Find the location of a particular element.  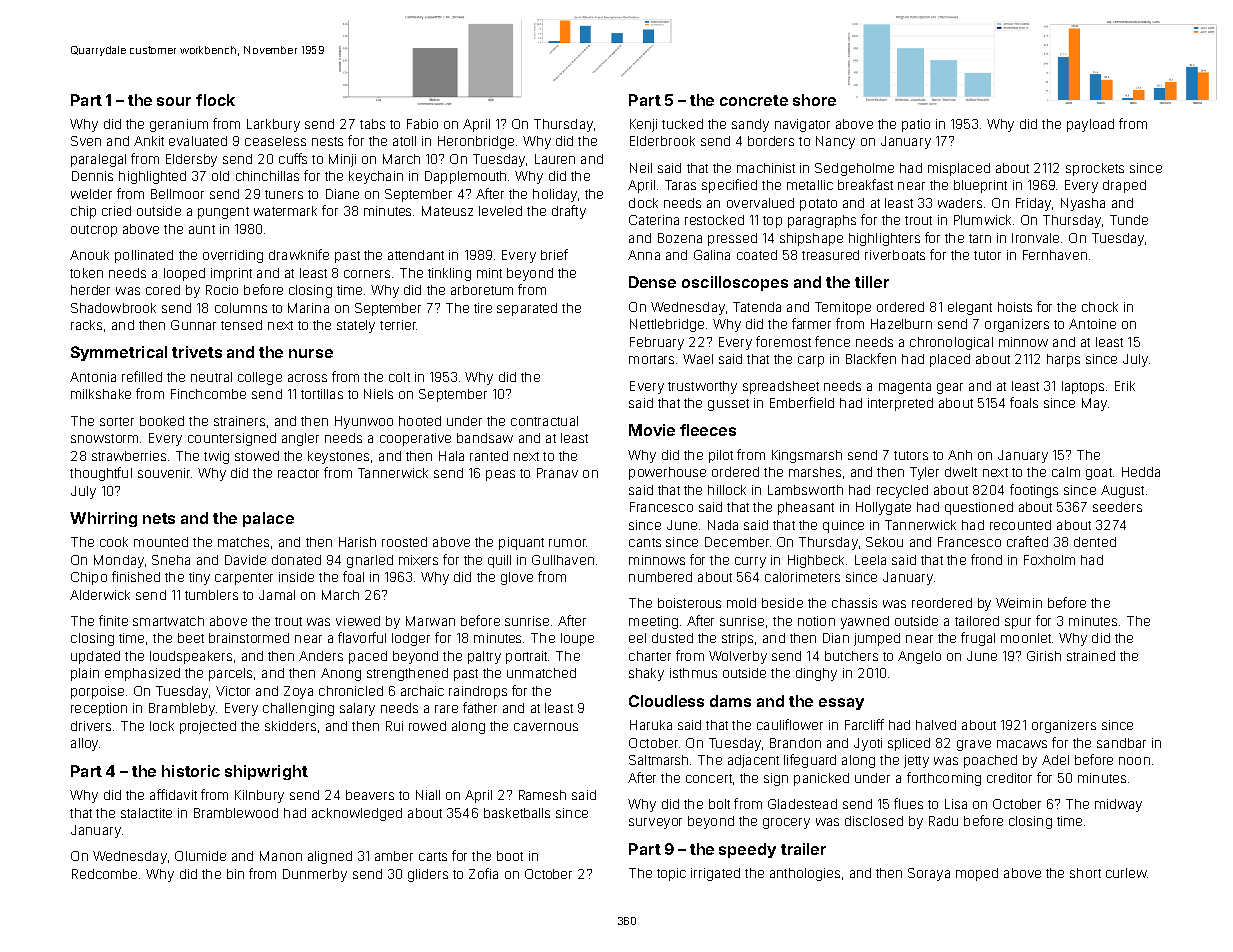

Gunnar is located at coordinates (193, 325).
